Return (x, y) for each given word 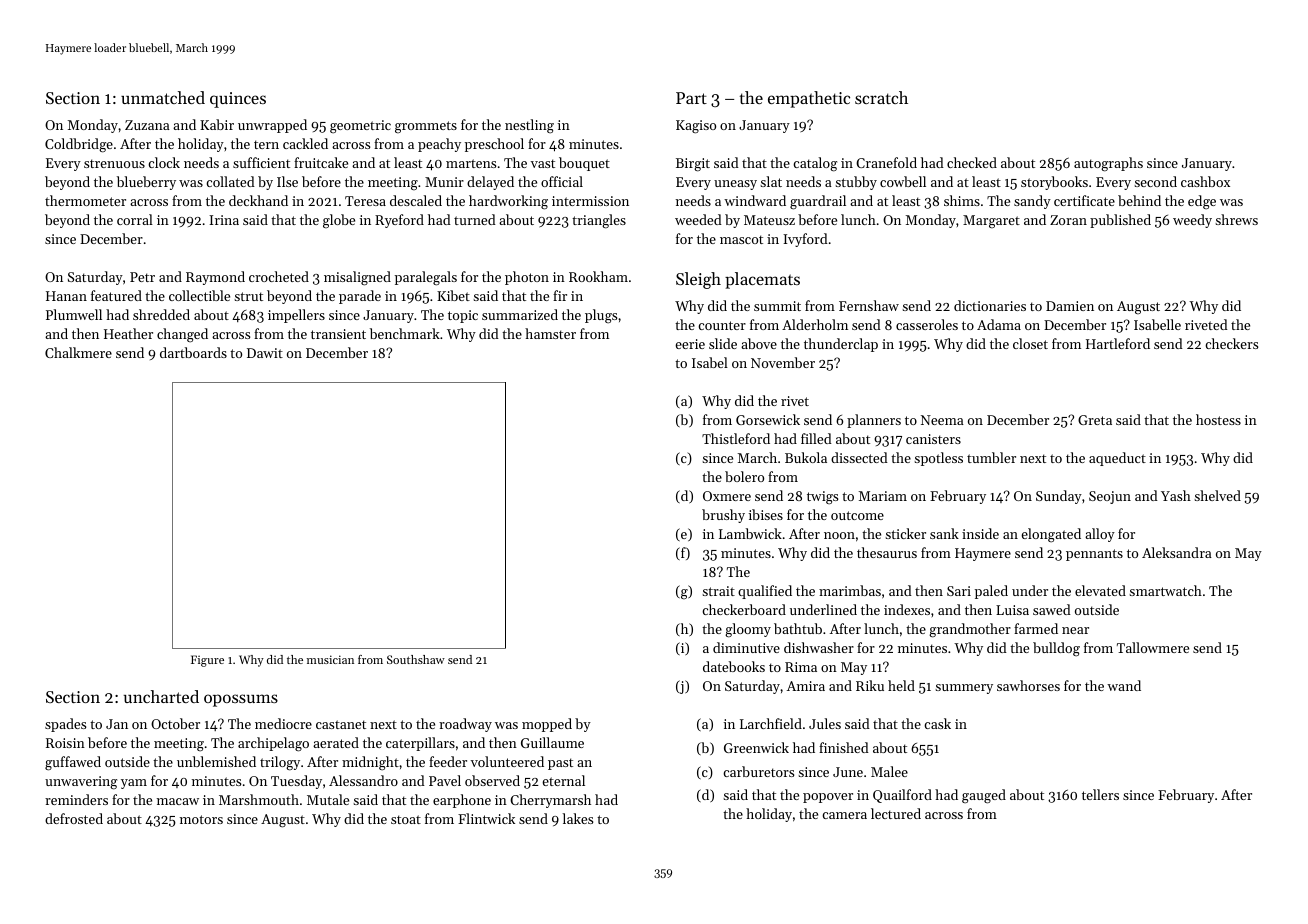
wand (1124, 685)
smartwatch (1165, 590)
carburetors (758, 771)
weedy (1192, 221)
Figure (207, 661)
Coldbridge (79, 145)
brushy (723, 516)
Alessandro (363, 780)
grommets (426, 127)
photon (527, 278)
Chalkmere (78, 352)
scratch (881, 97)
